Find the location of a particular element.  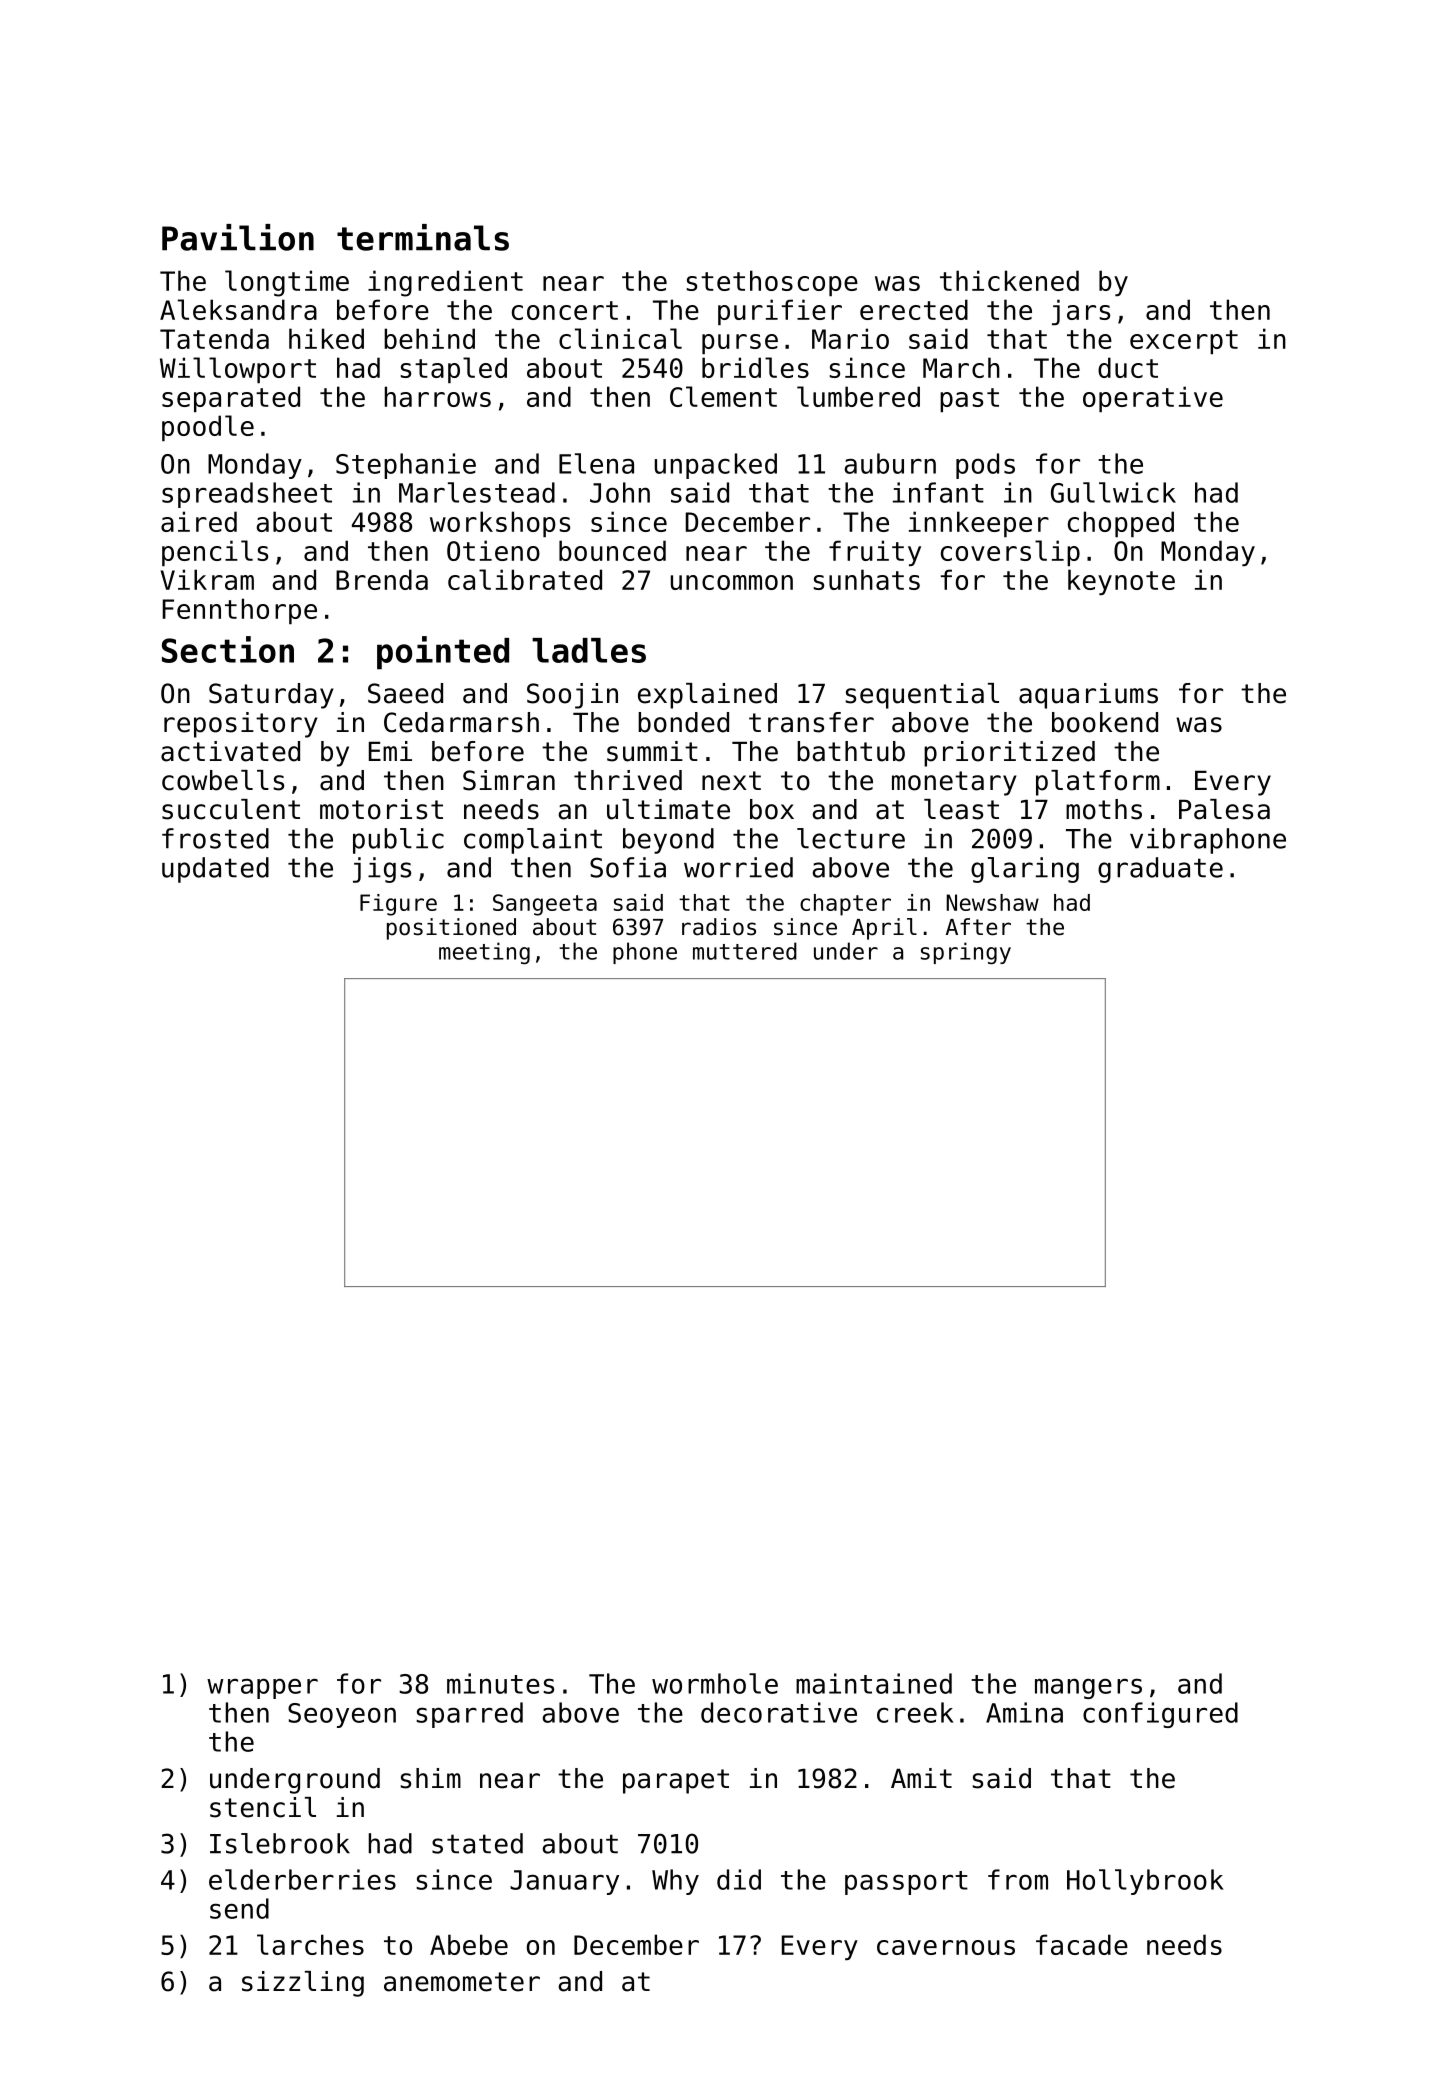

prioritized is located at coordinates (1009, 754).
